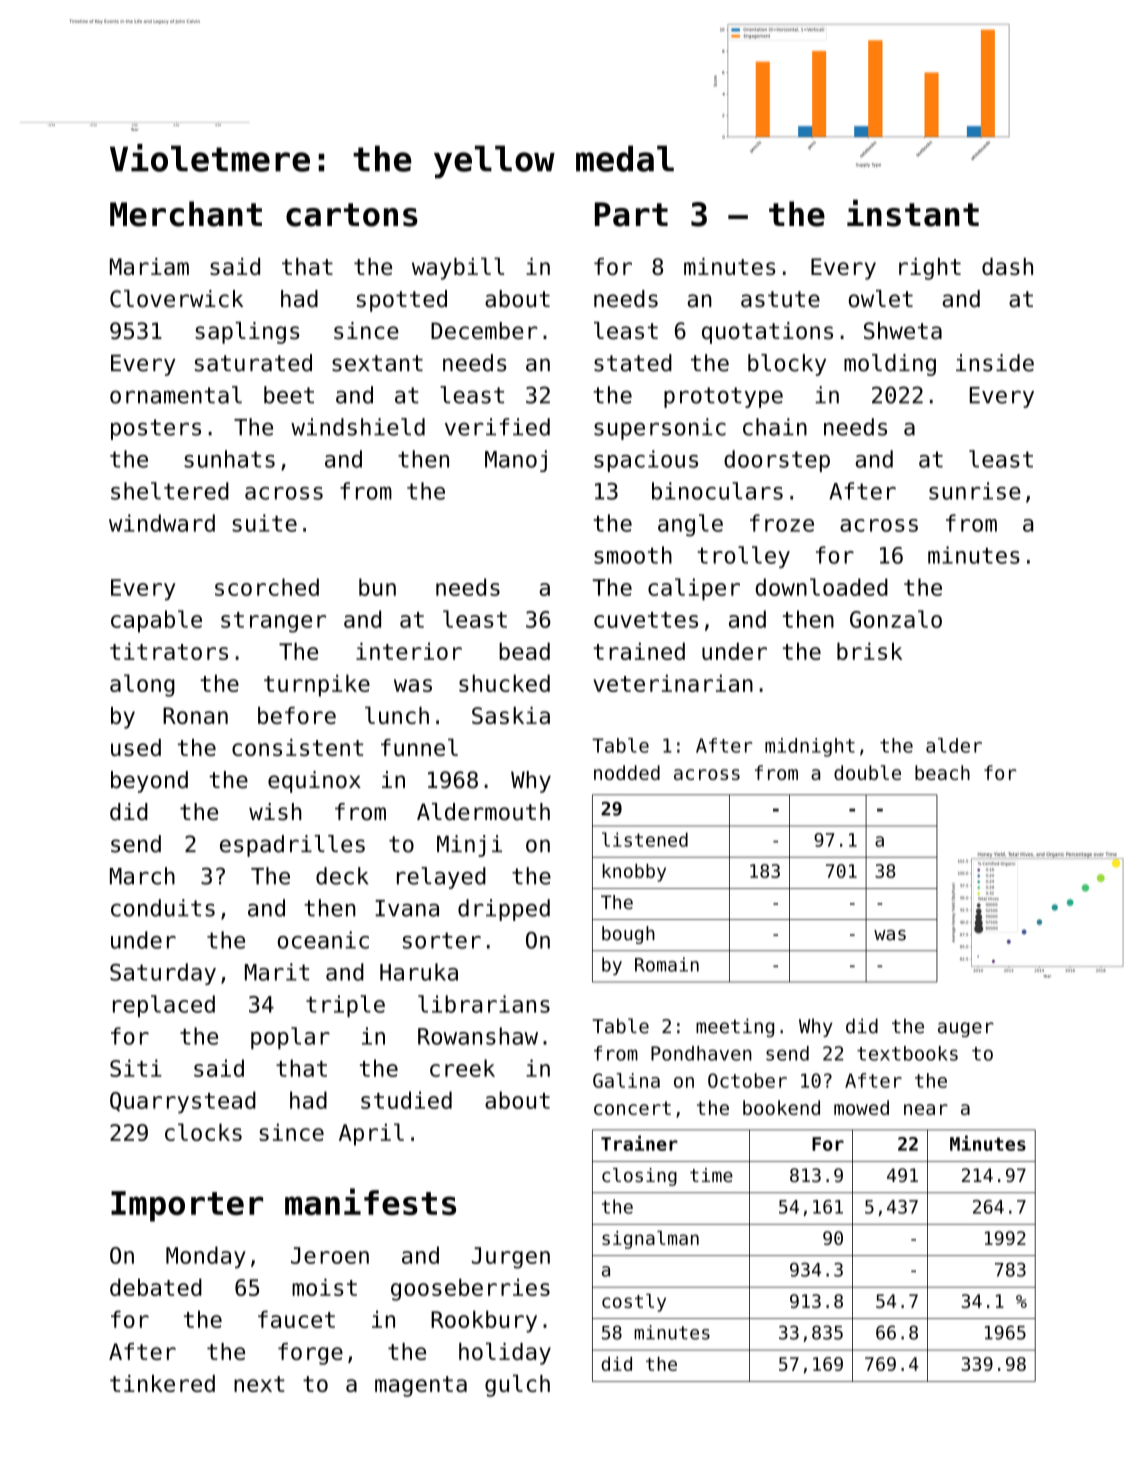 This screenshot has width=1144, height=1480. I want to click on sextant, so click(377, 363).
